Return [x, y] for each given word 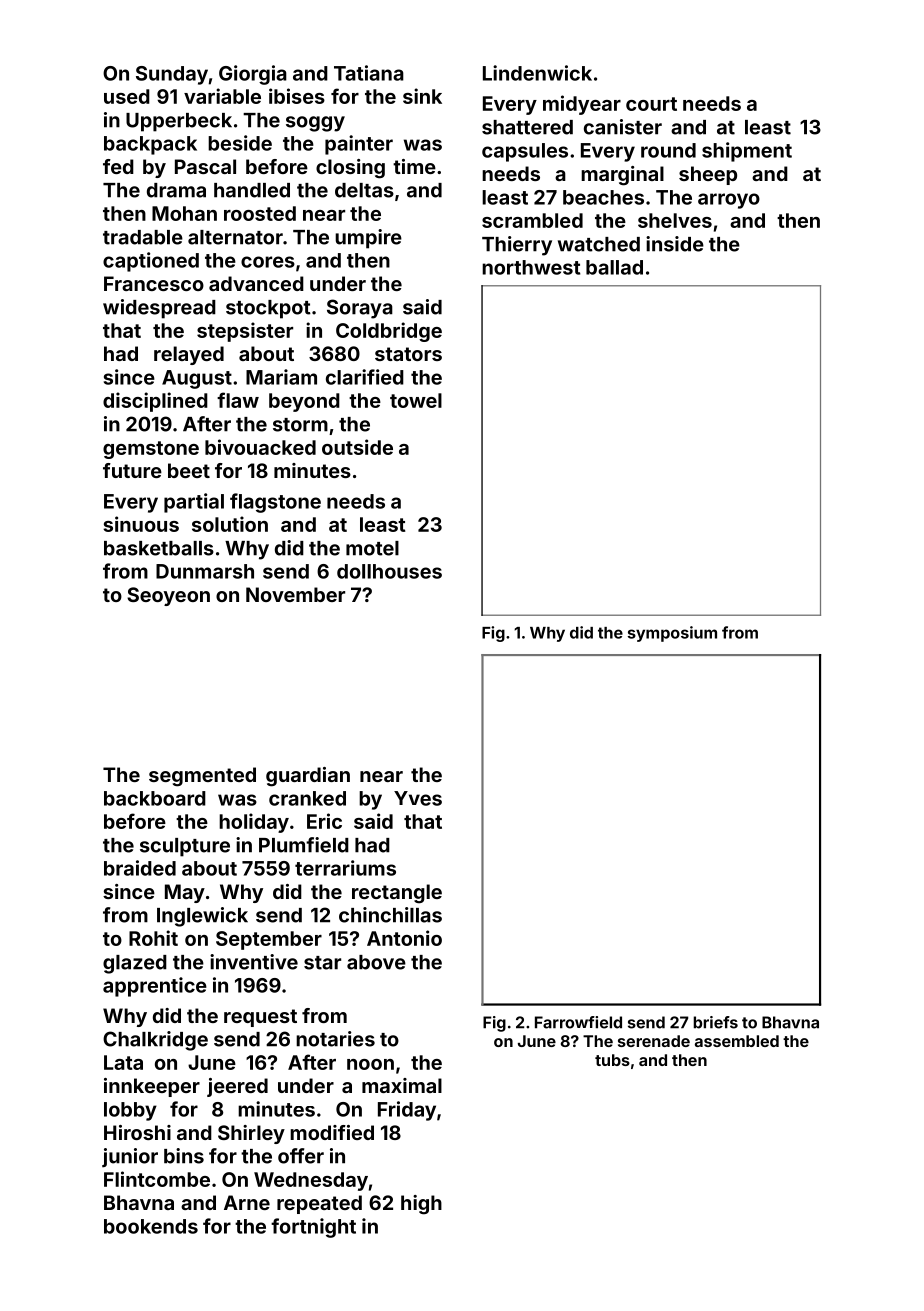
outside [357, 447]
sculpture [185, 847]
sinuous [141, 524]
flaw [238, 400]
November [295, 594]
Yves [418, 798]
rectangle [397, 894]
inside [675, 244]
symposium [672, 634]
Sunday [172, 75]
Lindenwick [537, 73]
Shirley [251, 1134]
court [651, 104]
